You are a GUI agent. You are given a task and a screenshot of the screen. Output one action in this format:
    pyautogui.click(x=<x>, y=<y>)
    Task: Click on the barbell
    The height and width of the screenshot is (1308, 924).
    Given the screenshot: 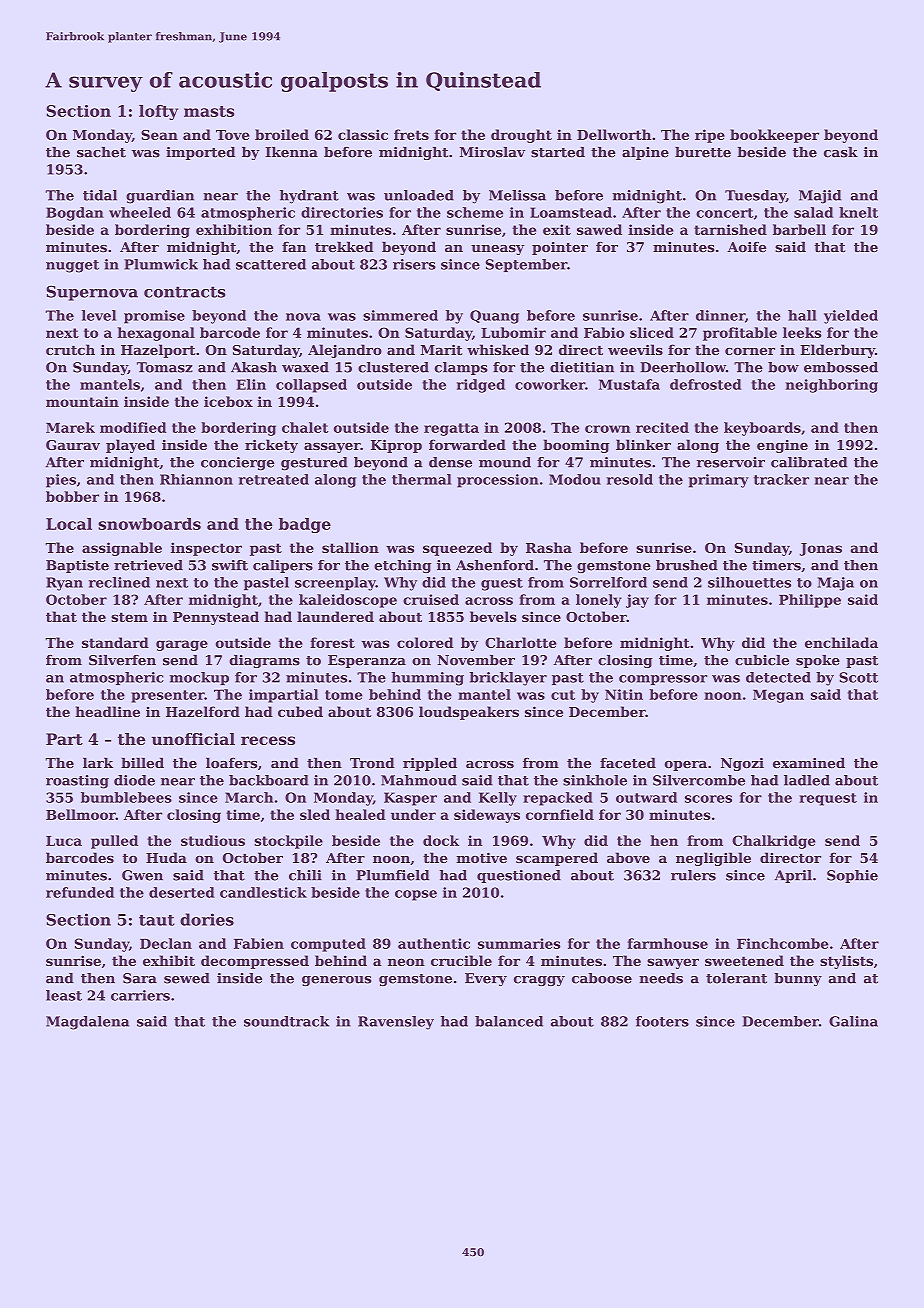 What is the action you would take?
    pyautogui.click(x=799, y=229)
